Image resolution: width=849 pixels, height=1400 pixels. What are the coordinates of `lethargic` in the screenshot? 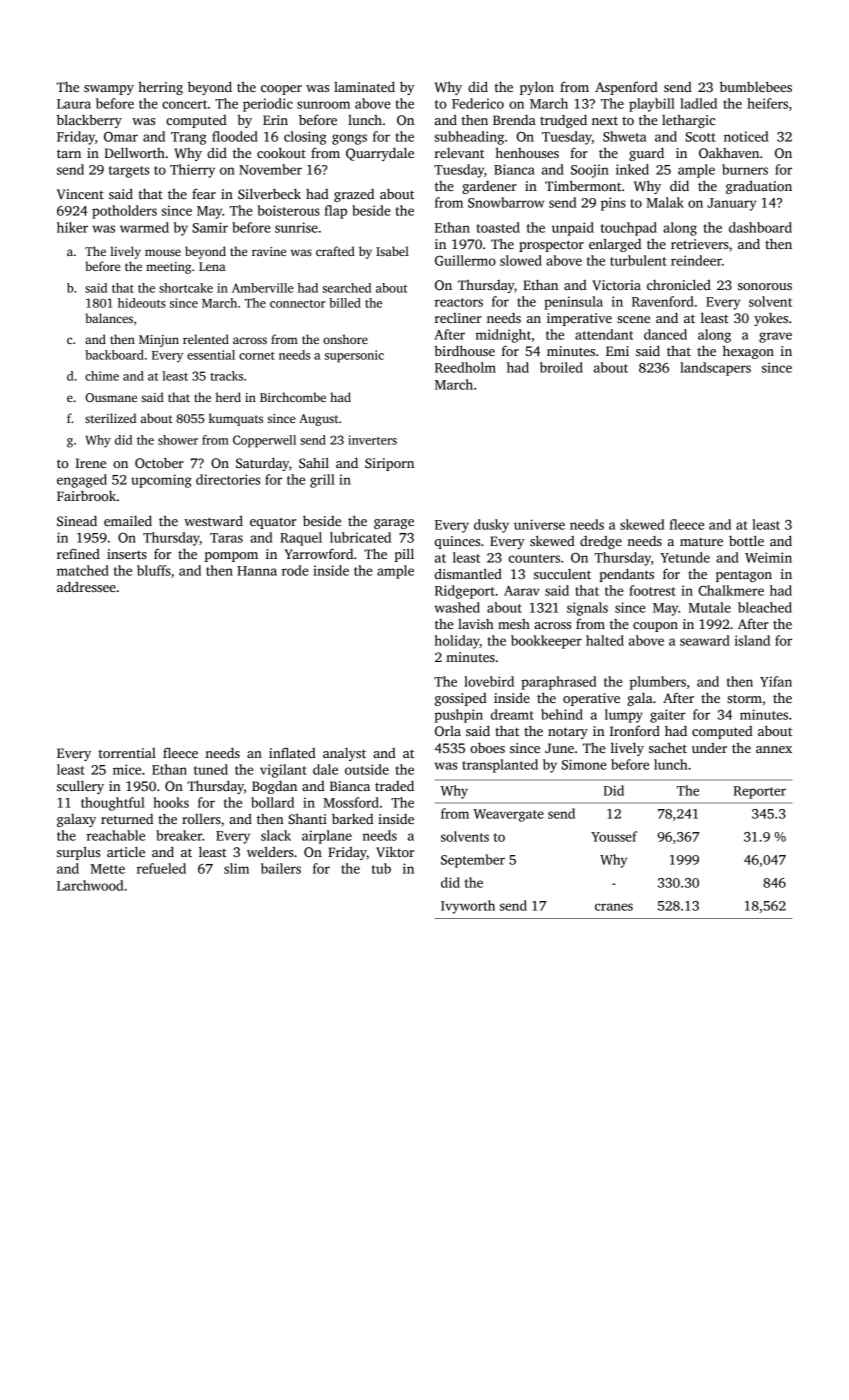 It's located at (688, 121).
